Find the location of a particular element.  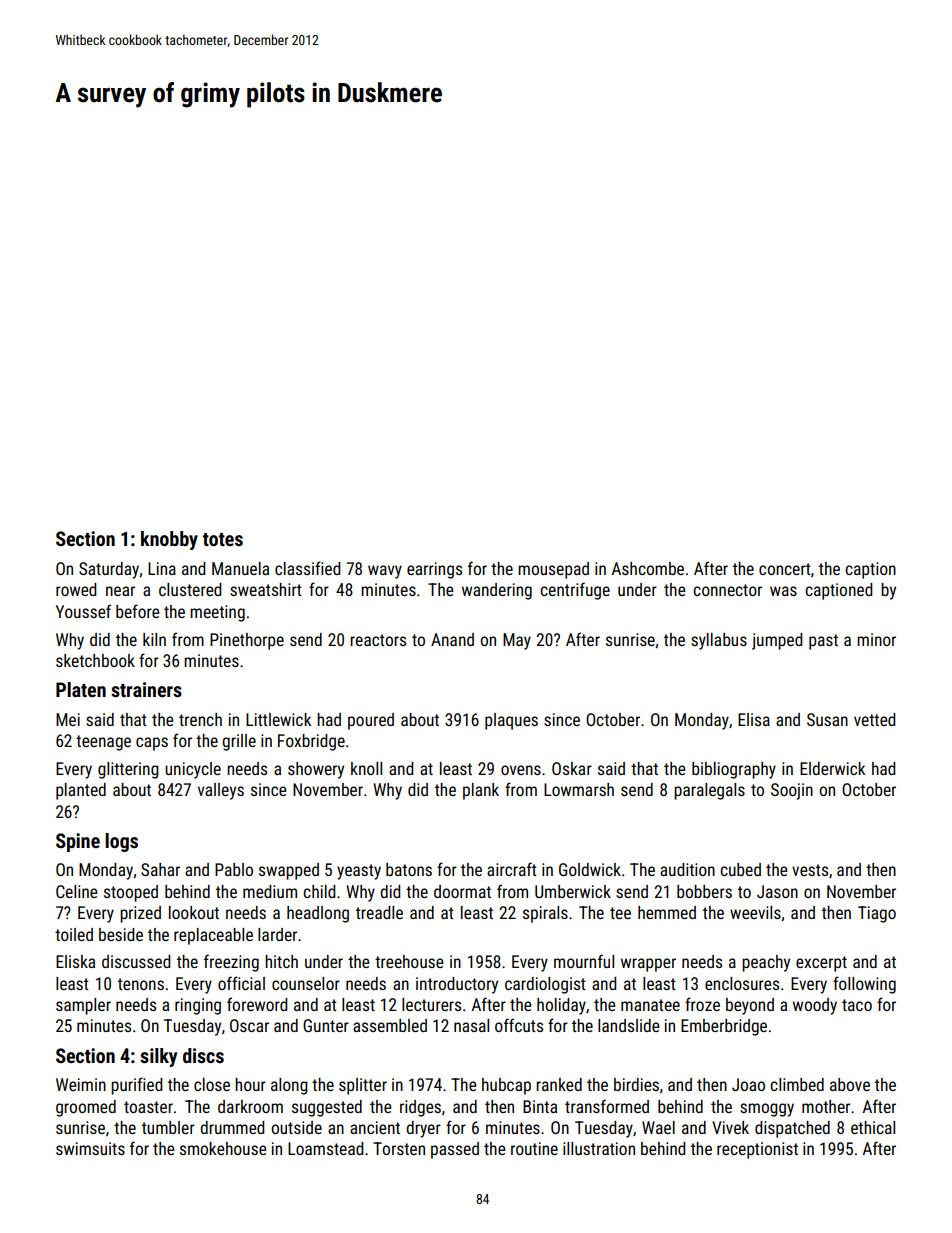

Lina is located at coordinates (162, 568).
